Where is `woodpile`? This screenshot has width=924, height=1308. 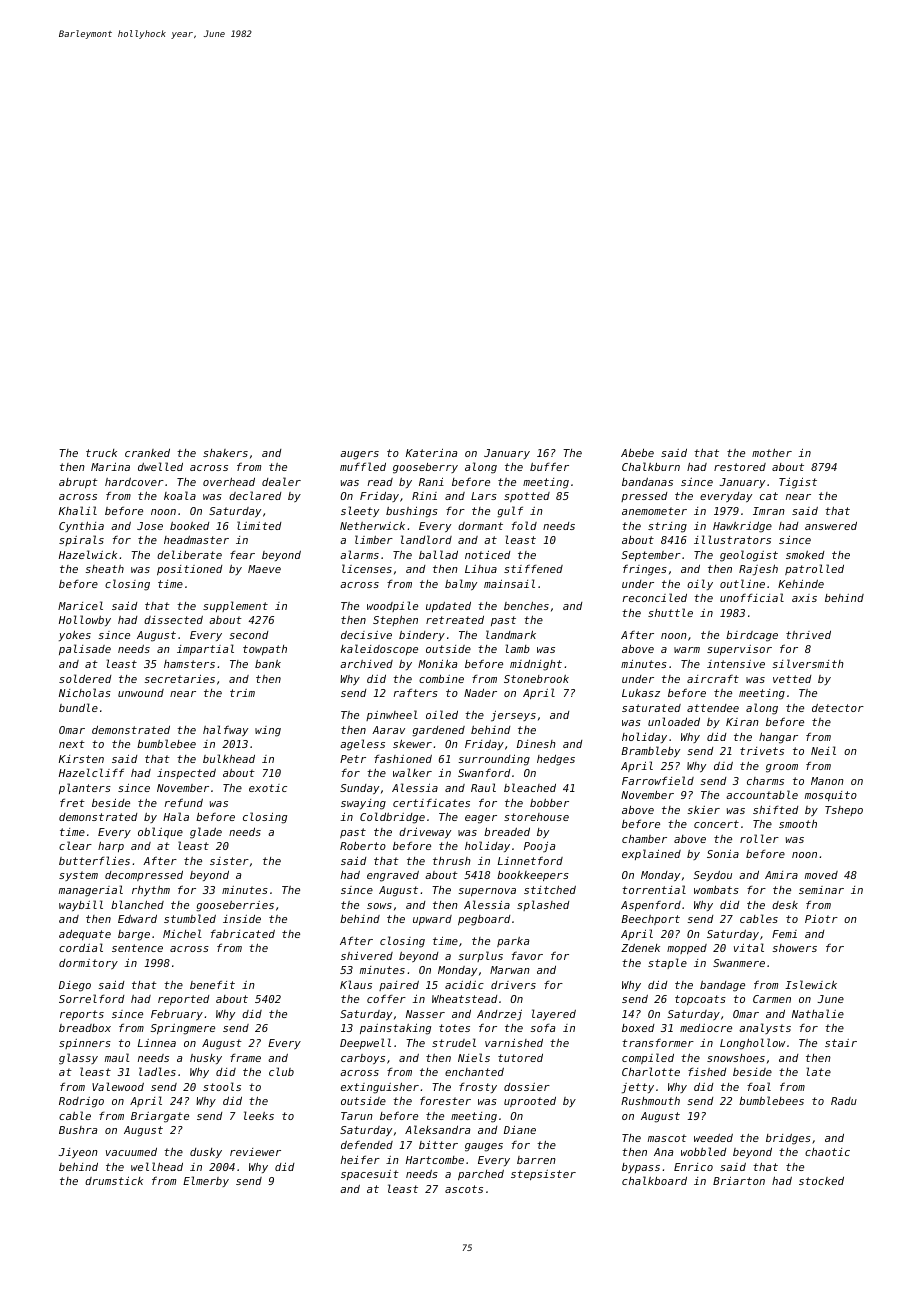 woodpile is located at coordinates (392, 606).
